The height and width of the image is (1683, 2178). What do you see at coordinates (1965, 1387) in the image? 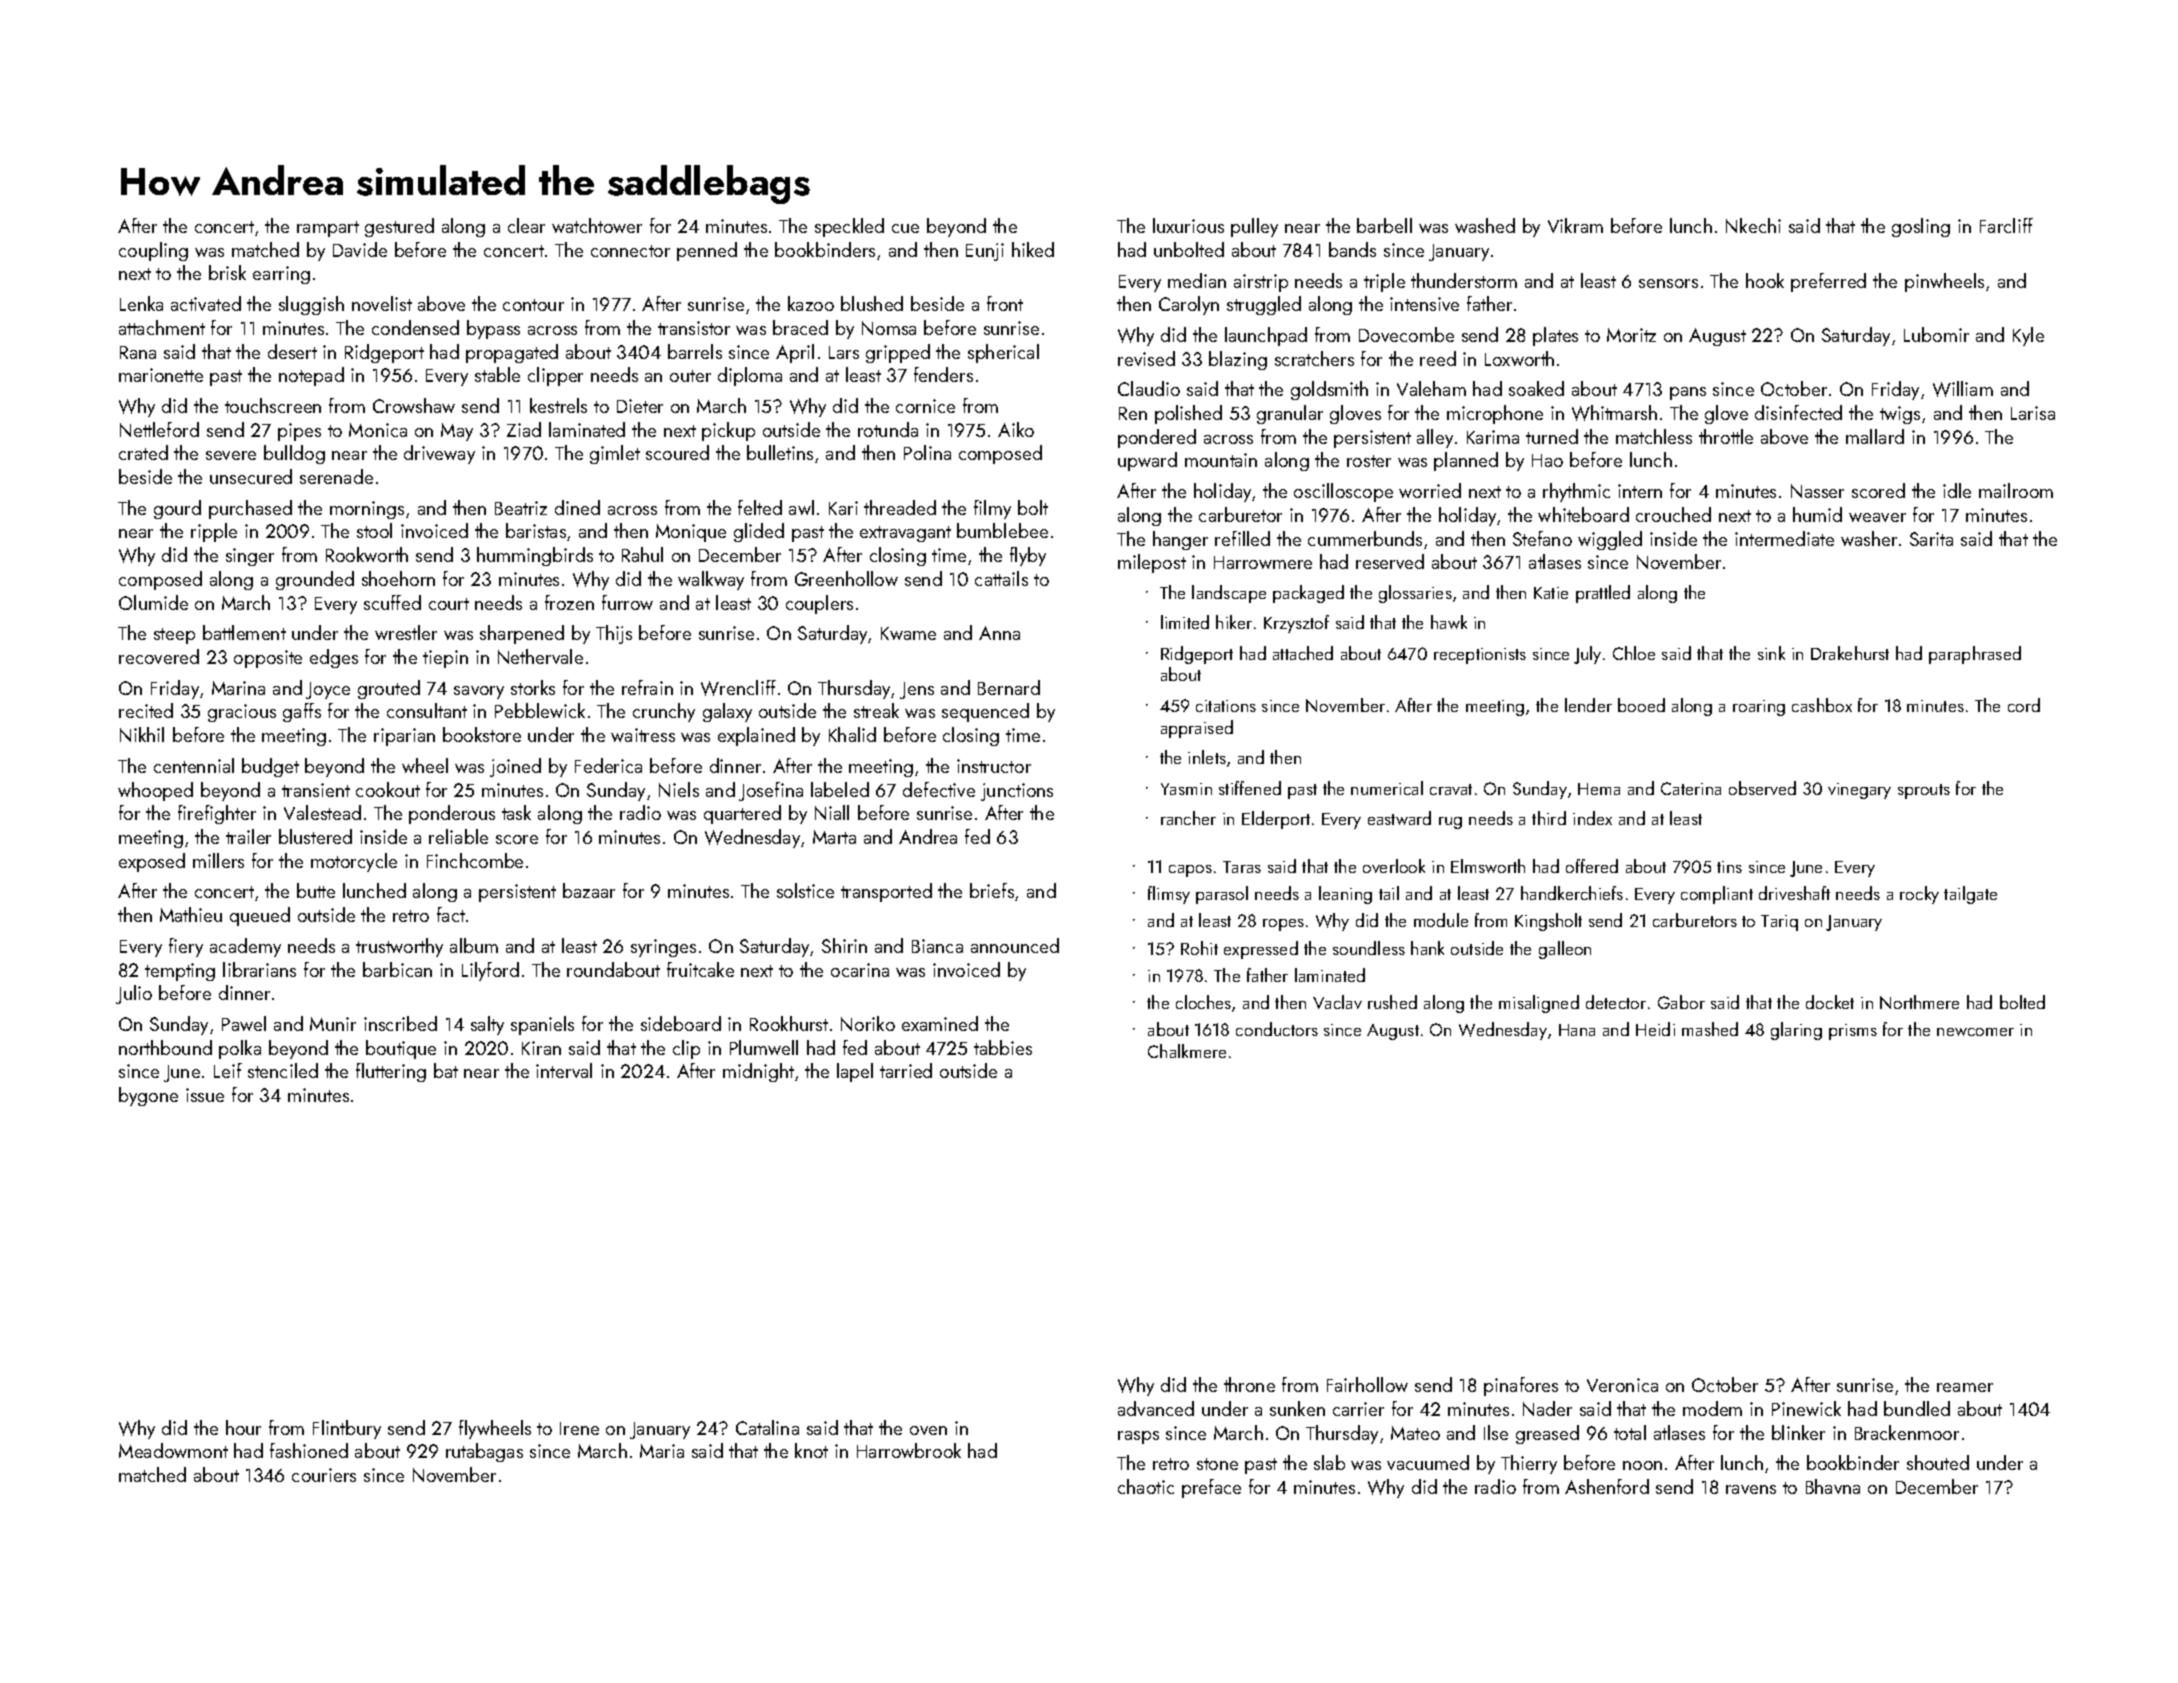
I see `reamer` at bounding box center [1965, 1387].
